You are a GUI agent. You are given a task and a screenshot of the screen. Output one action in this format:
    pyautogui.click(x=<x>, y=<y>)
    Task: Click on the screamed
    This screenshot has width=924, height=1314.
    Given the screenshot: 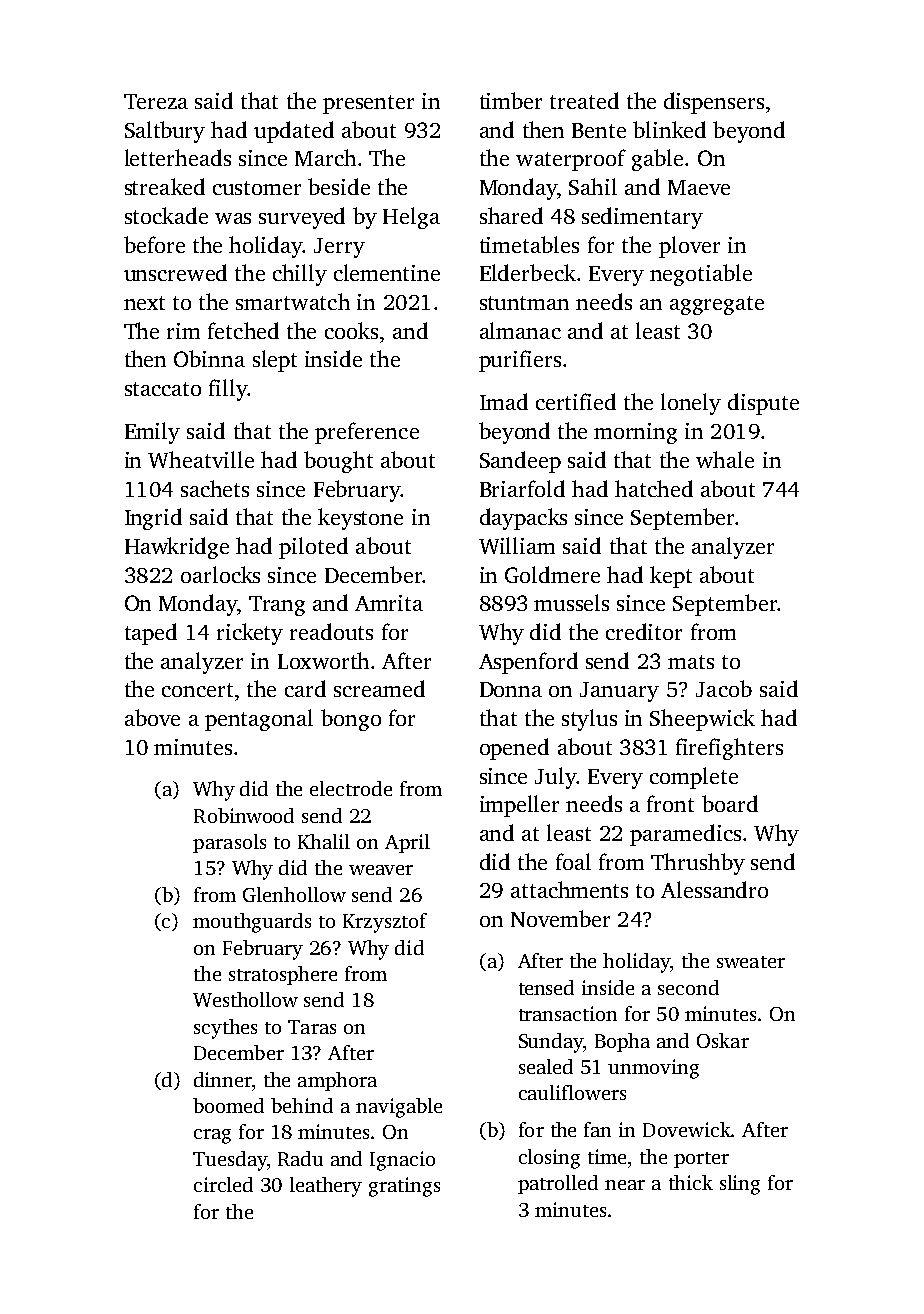 What is the action you would take?
    pyautogui.click(x=379, y=688)
